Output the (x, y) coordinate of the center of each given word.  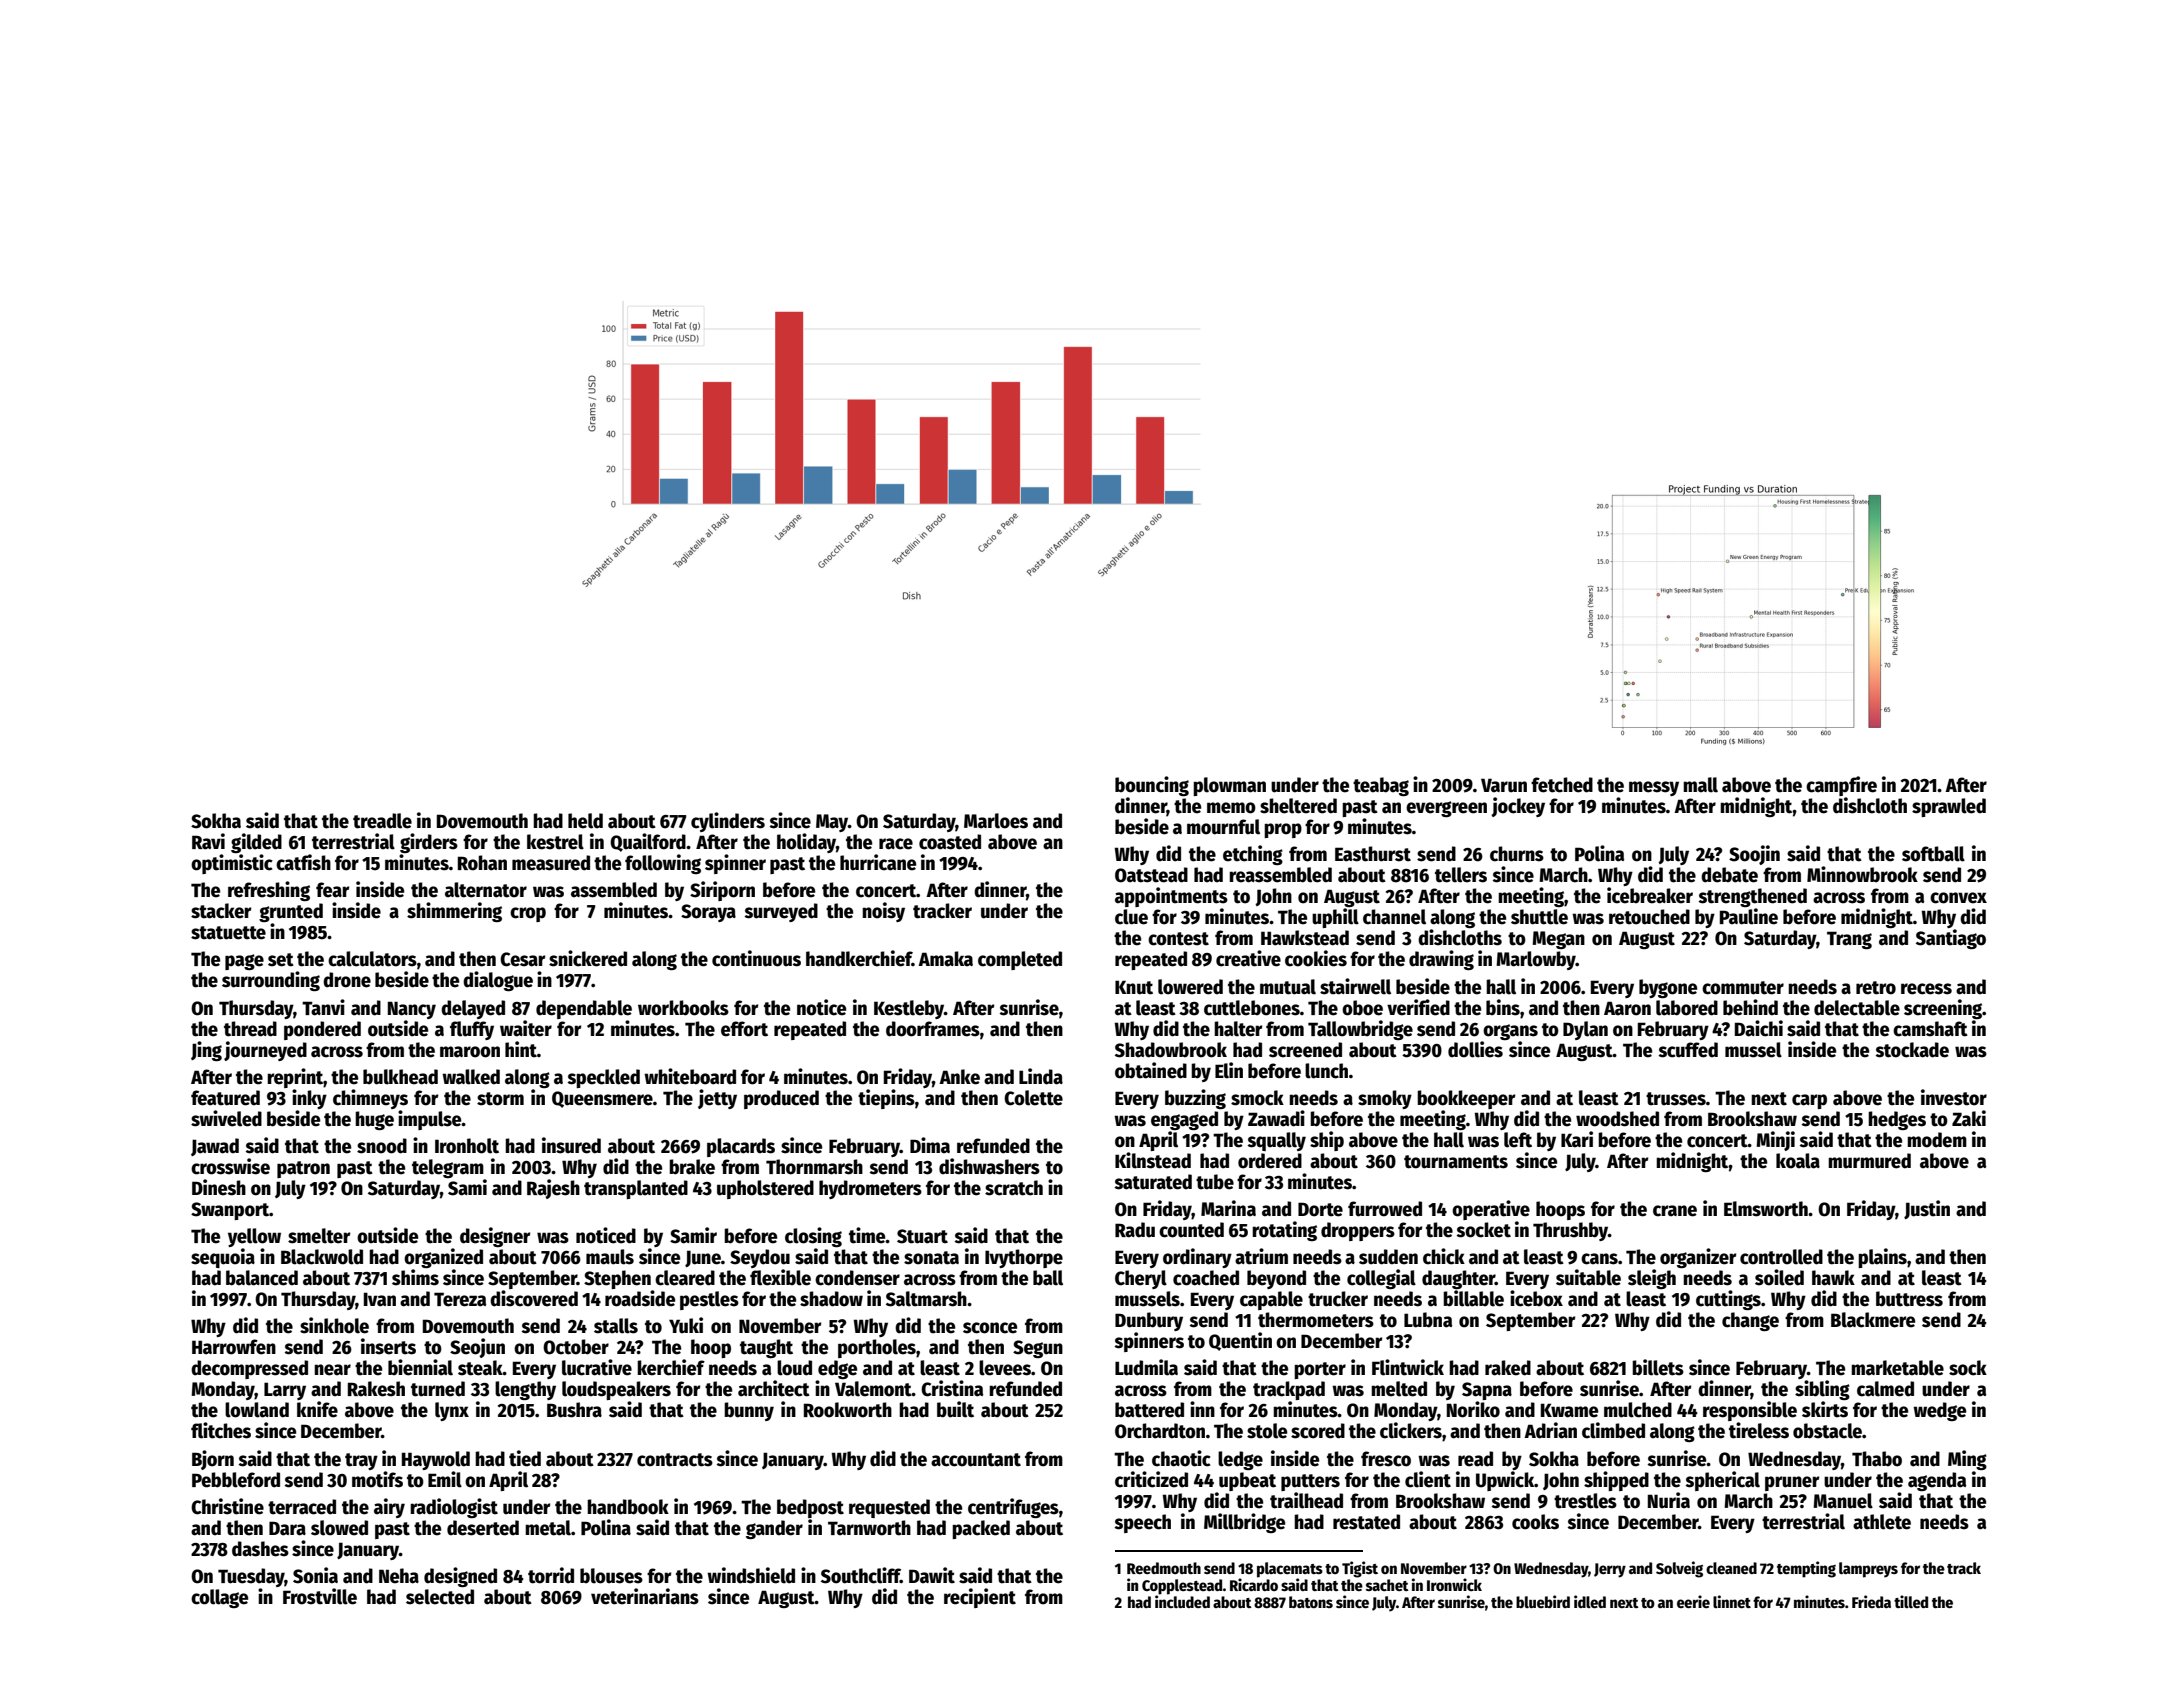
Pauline (1749, 916)
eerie (1693, 1601)
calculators (372, 959)
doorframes (933, 1029)
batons (1311, 1602)
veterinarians (645, 1596)
